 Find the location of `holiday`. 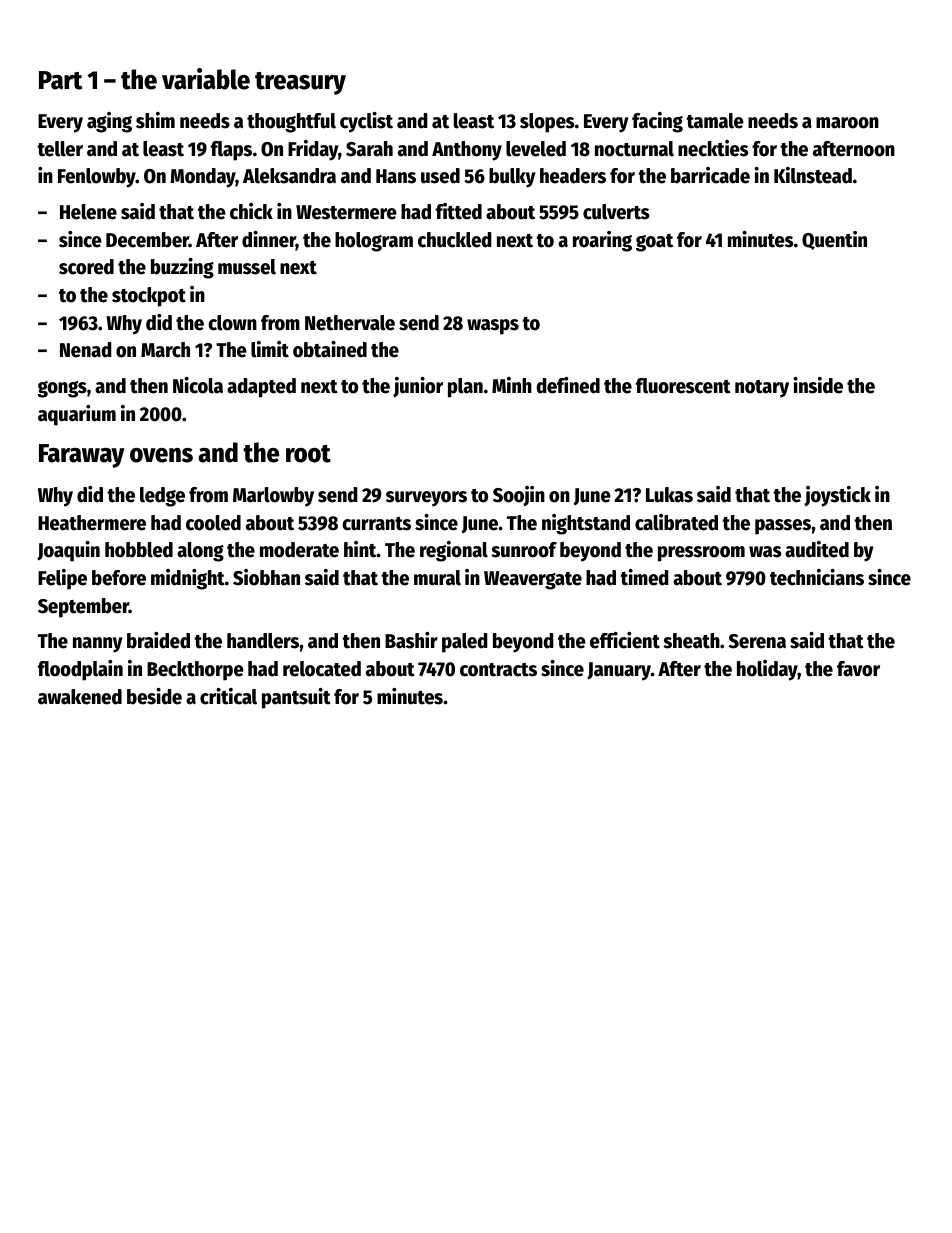

holiday is located at coordinates (767, 670).
